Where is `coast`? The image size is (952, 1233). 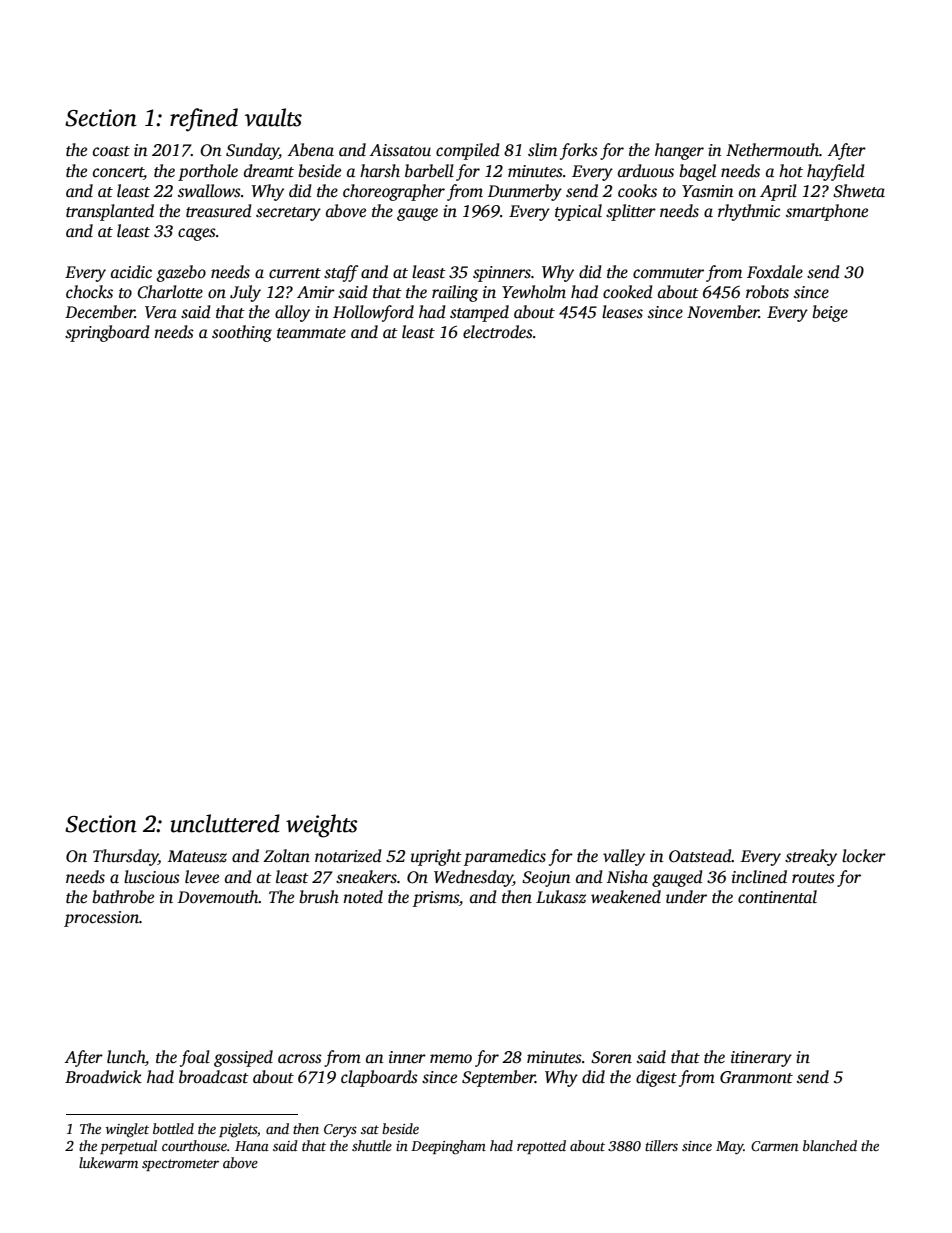
coast is located at coordinates (111, 151).
